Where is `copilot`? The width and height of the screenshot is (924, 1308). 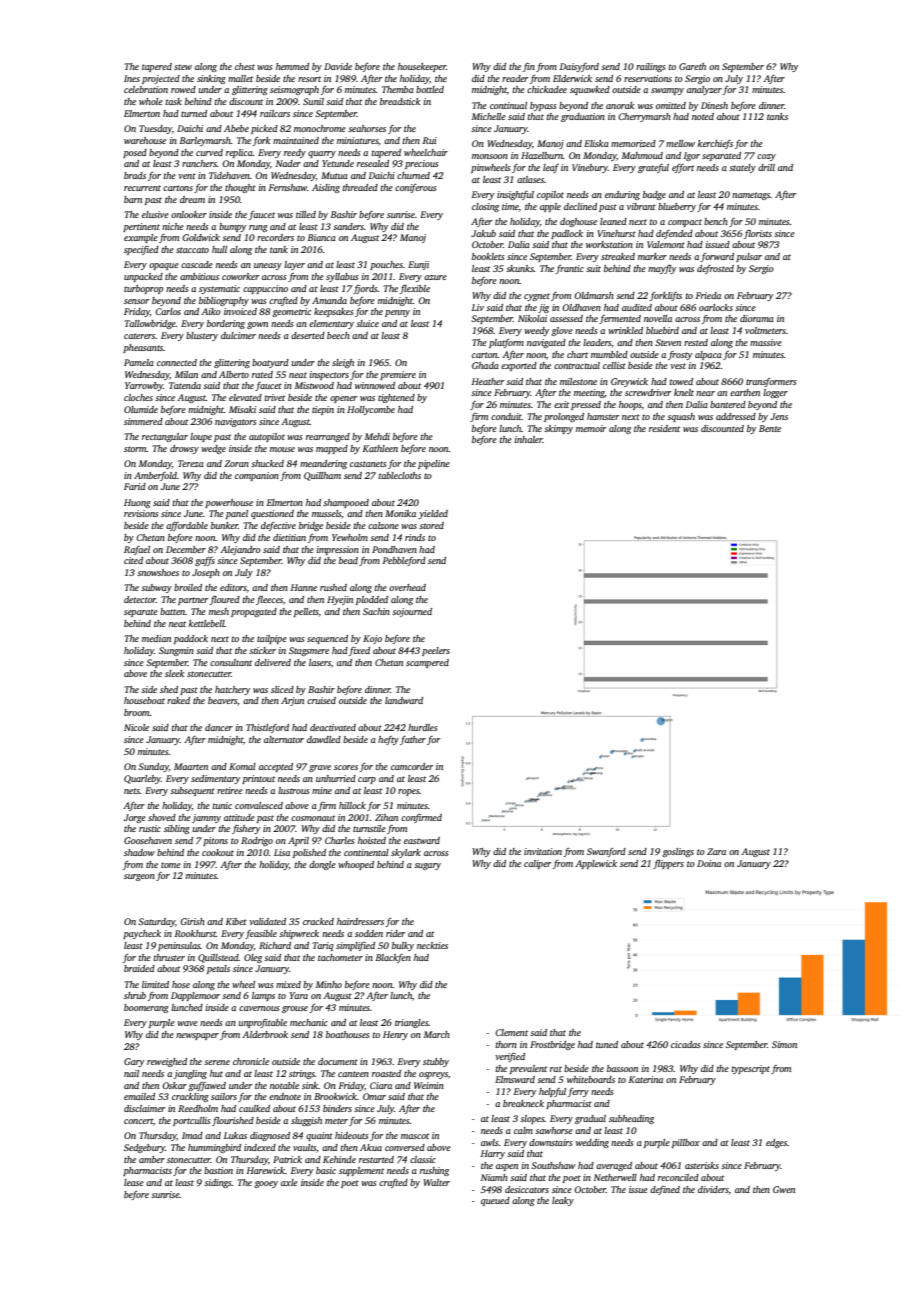
copilot is located at coordinates (550, 195).
